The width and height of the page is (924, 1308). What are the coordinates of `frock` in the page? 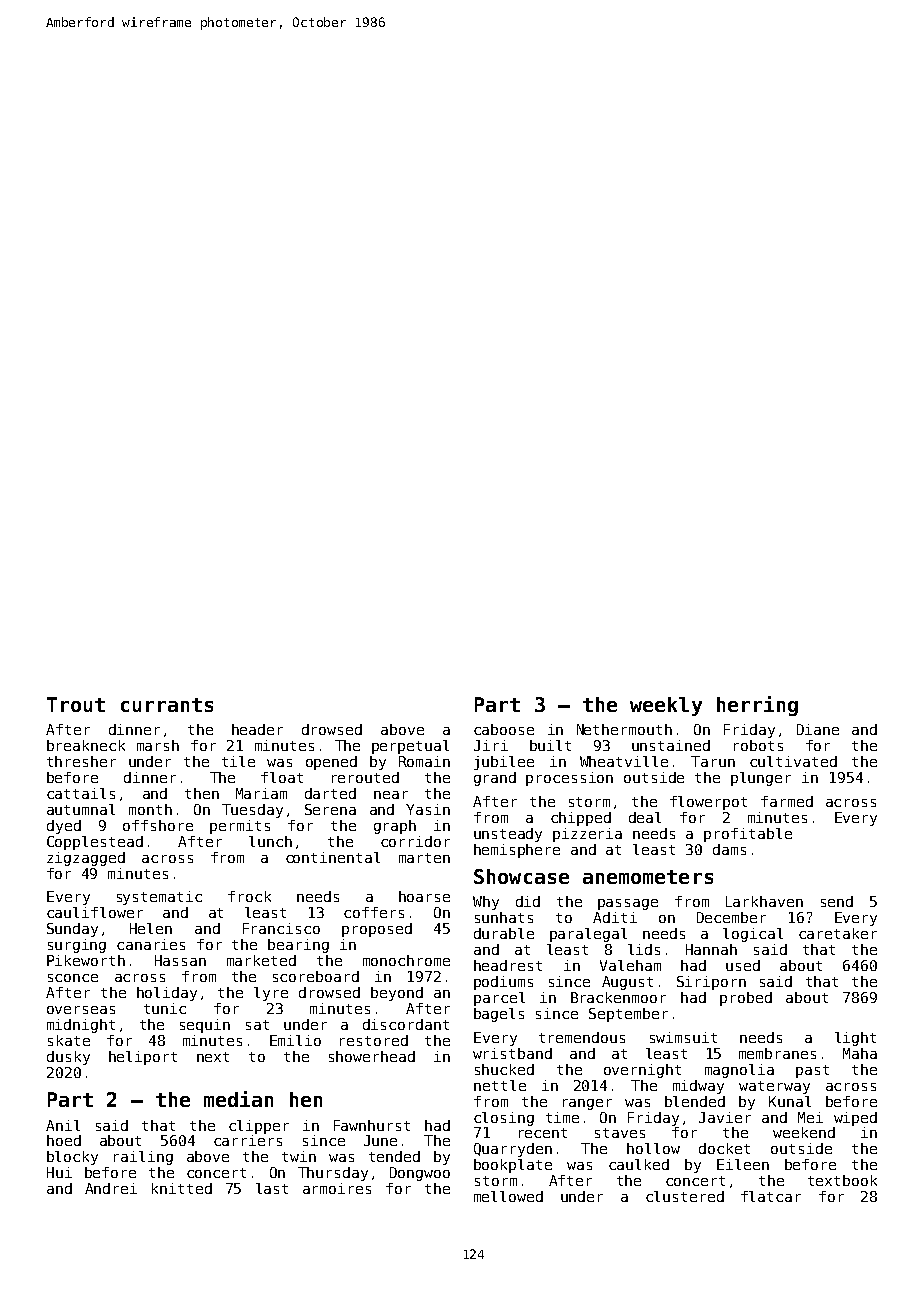 It's located at (249, 896).
